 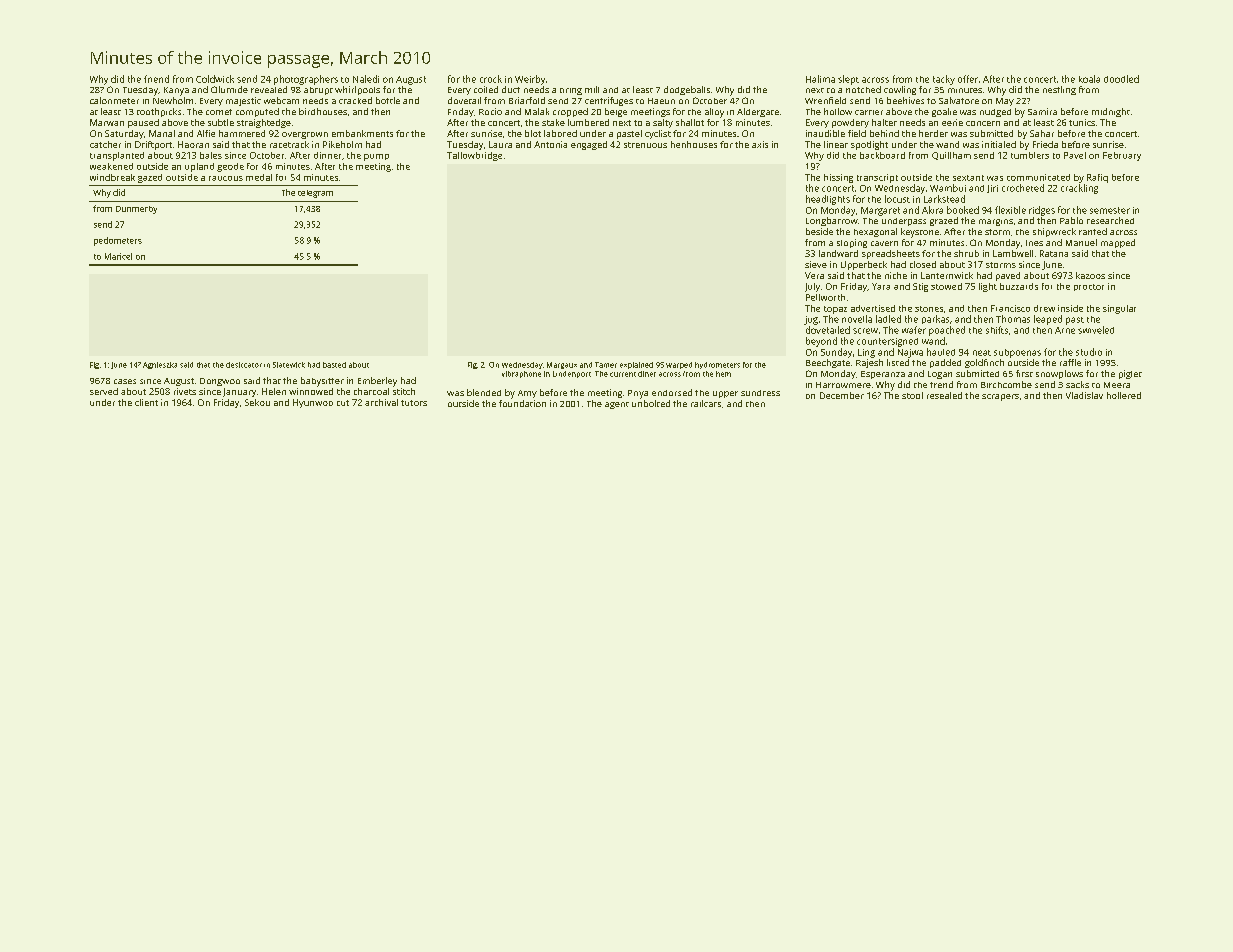 I want to click on Dunmerby, so click(x=136, y=210).
